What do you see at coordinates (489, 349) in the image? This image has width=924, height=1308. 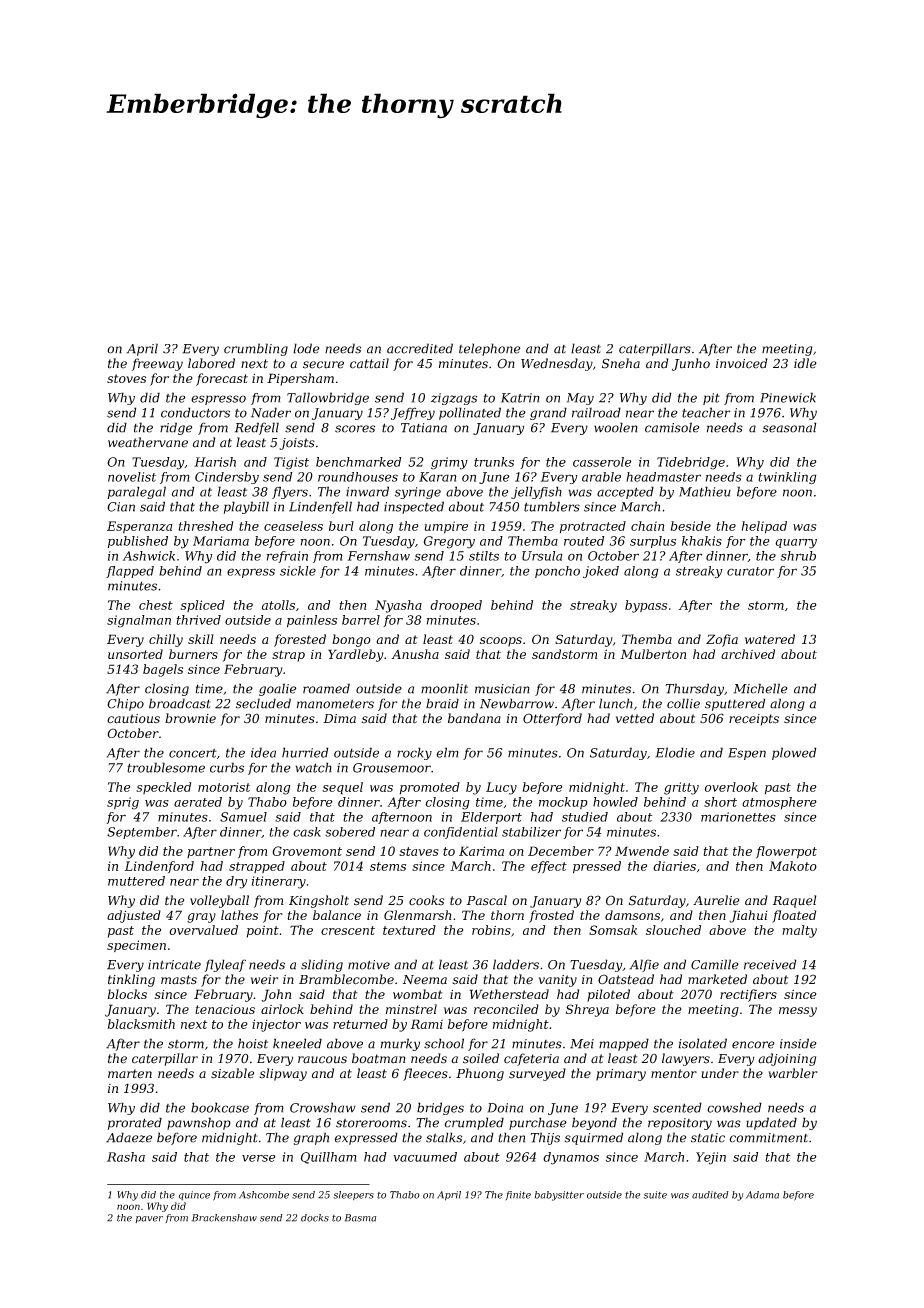 I see `telephone` at bounding box center [489, 349].
